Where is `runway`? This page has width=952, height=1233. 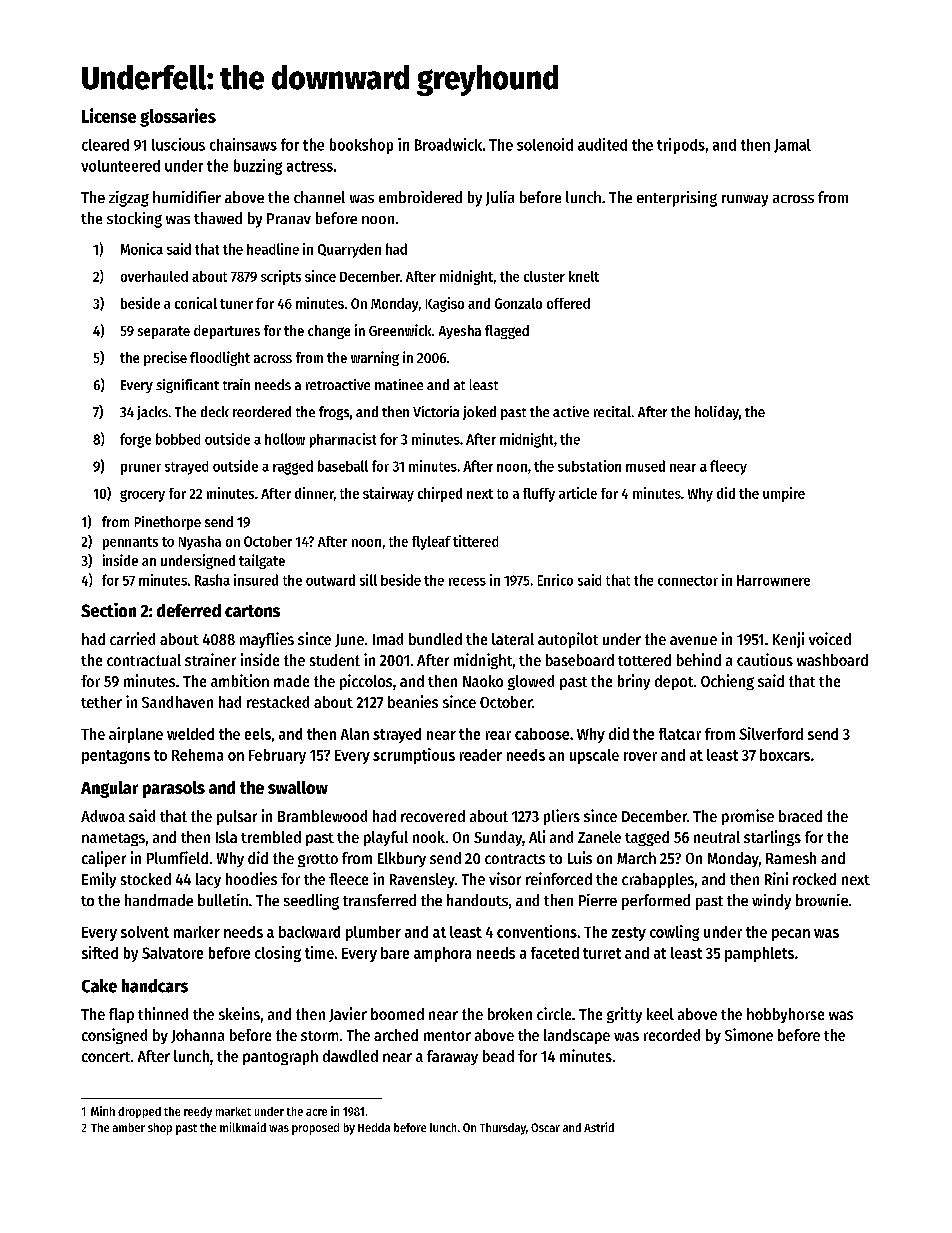 runway is located at coordinates (745, 201).
